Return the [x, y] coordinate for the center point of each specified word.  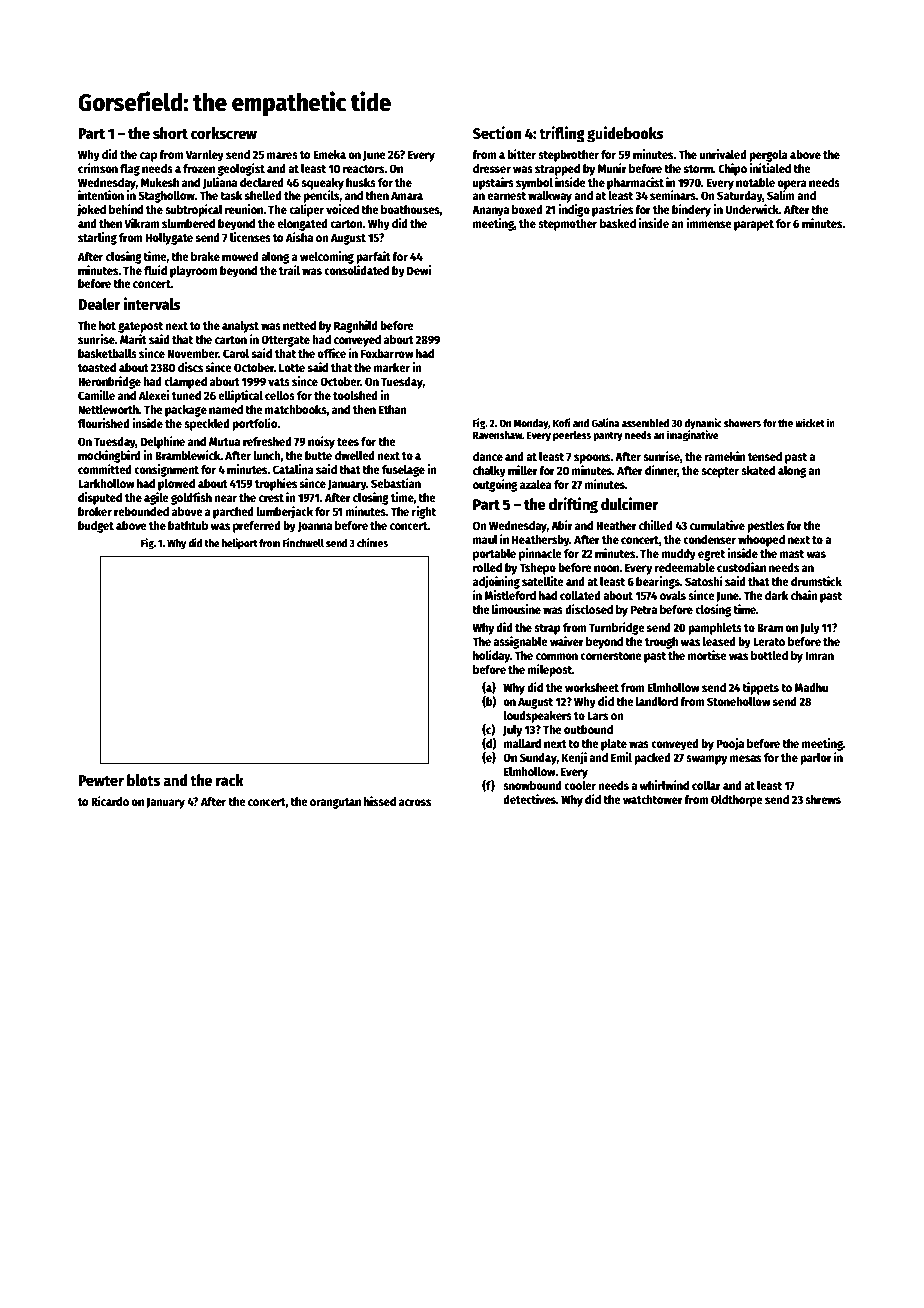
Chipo [732, 169]
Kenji [574, 758]
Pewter [101, 780]
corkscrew [224, 133]
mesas [745, 758]
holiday [491, 656]
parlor [816, 759]
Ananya [490, 211]
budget [96, 527]
